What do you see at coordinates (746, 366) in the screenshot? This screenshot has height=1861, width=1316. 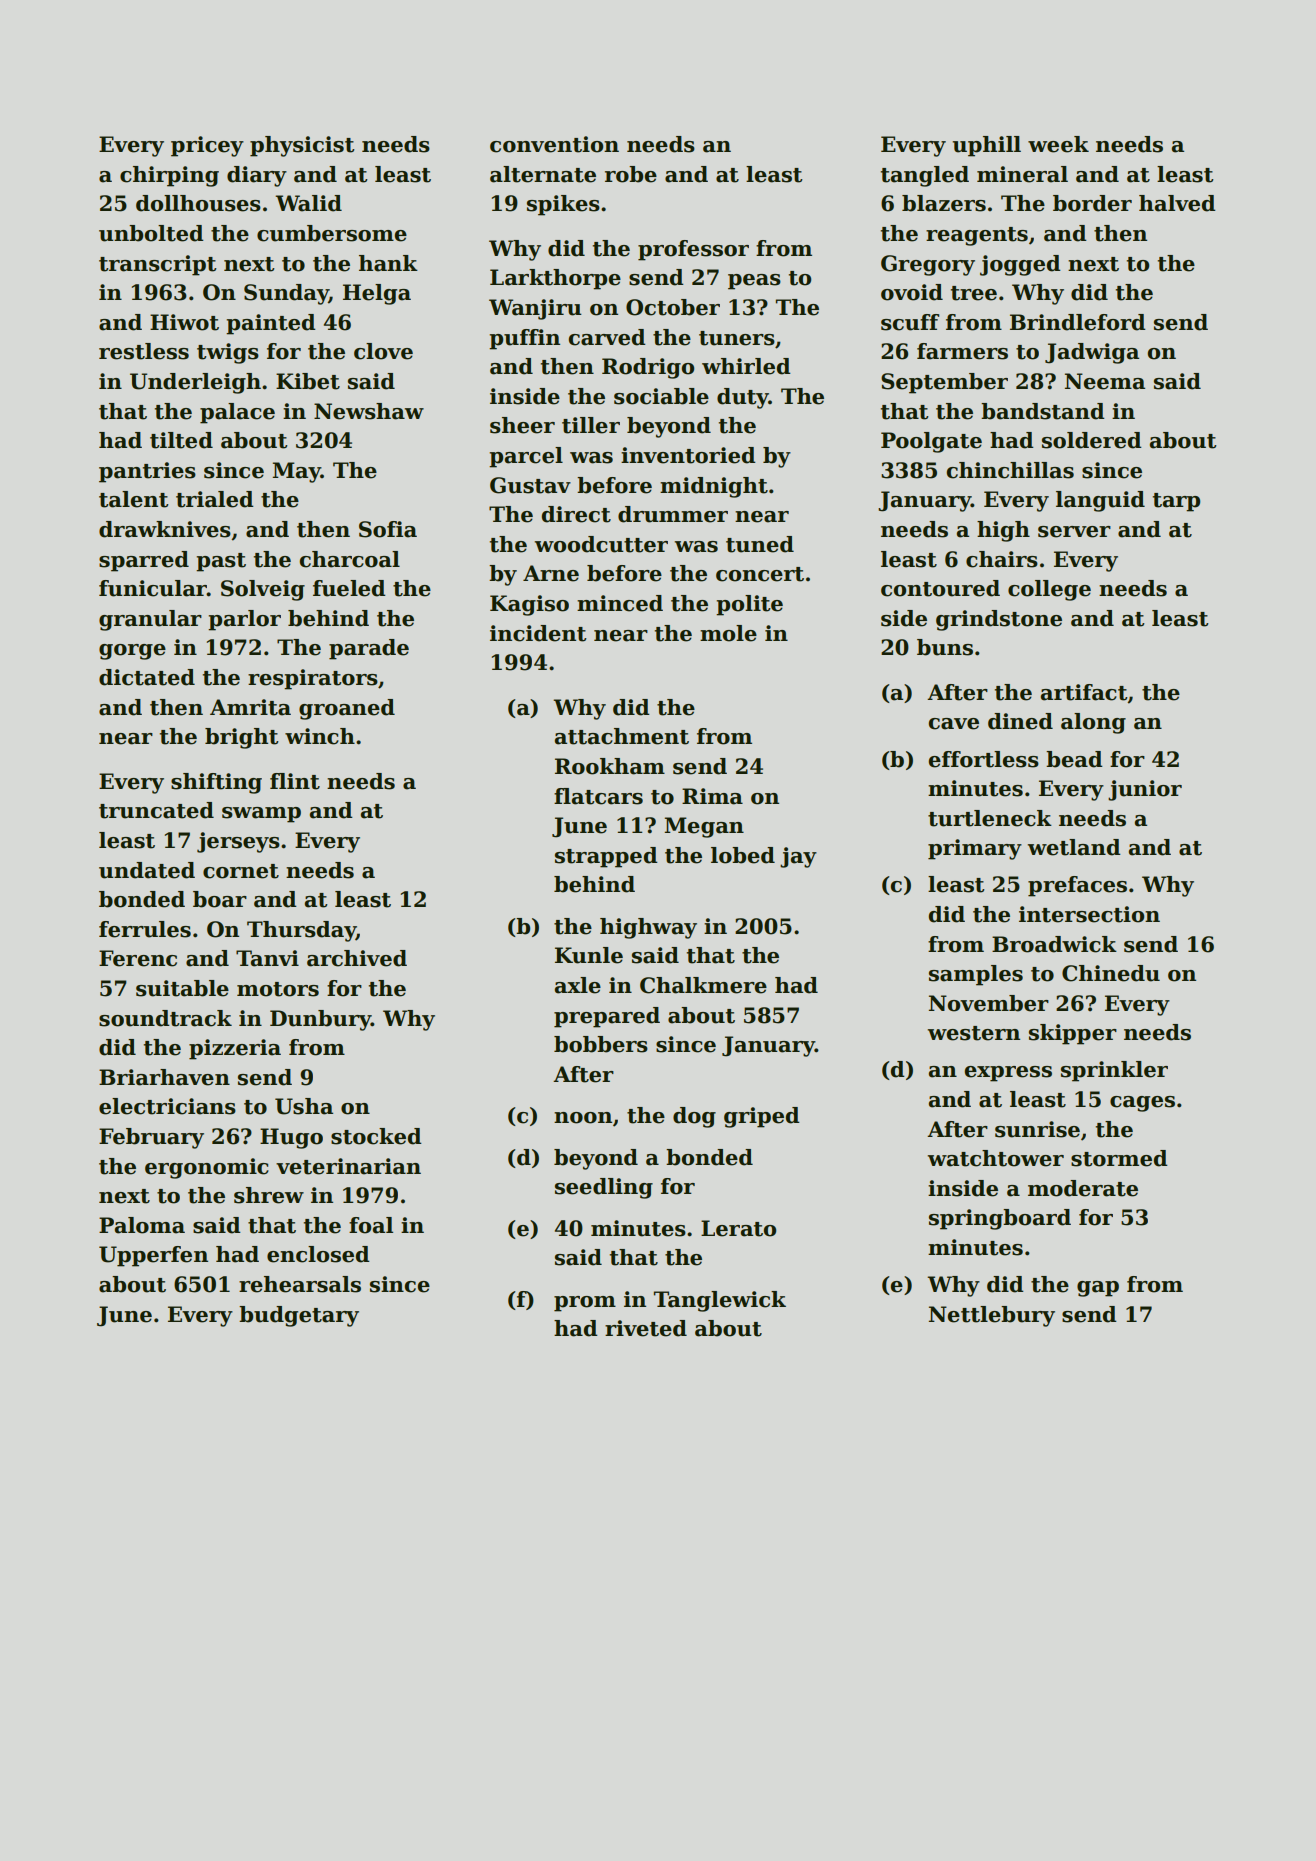 I see `whirled` at bounding box center [746, 366].
